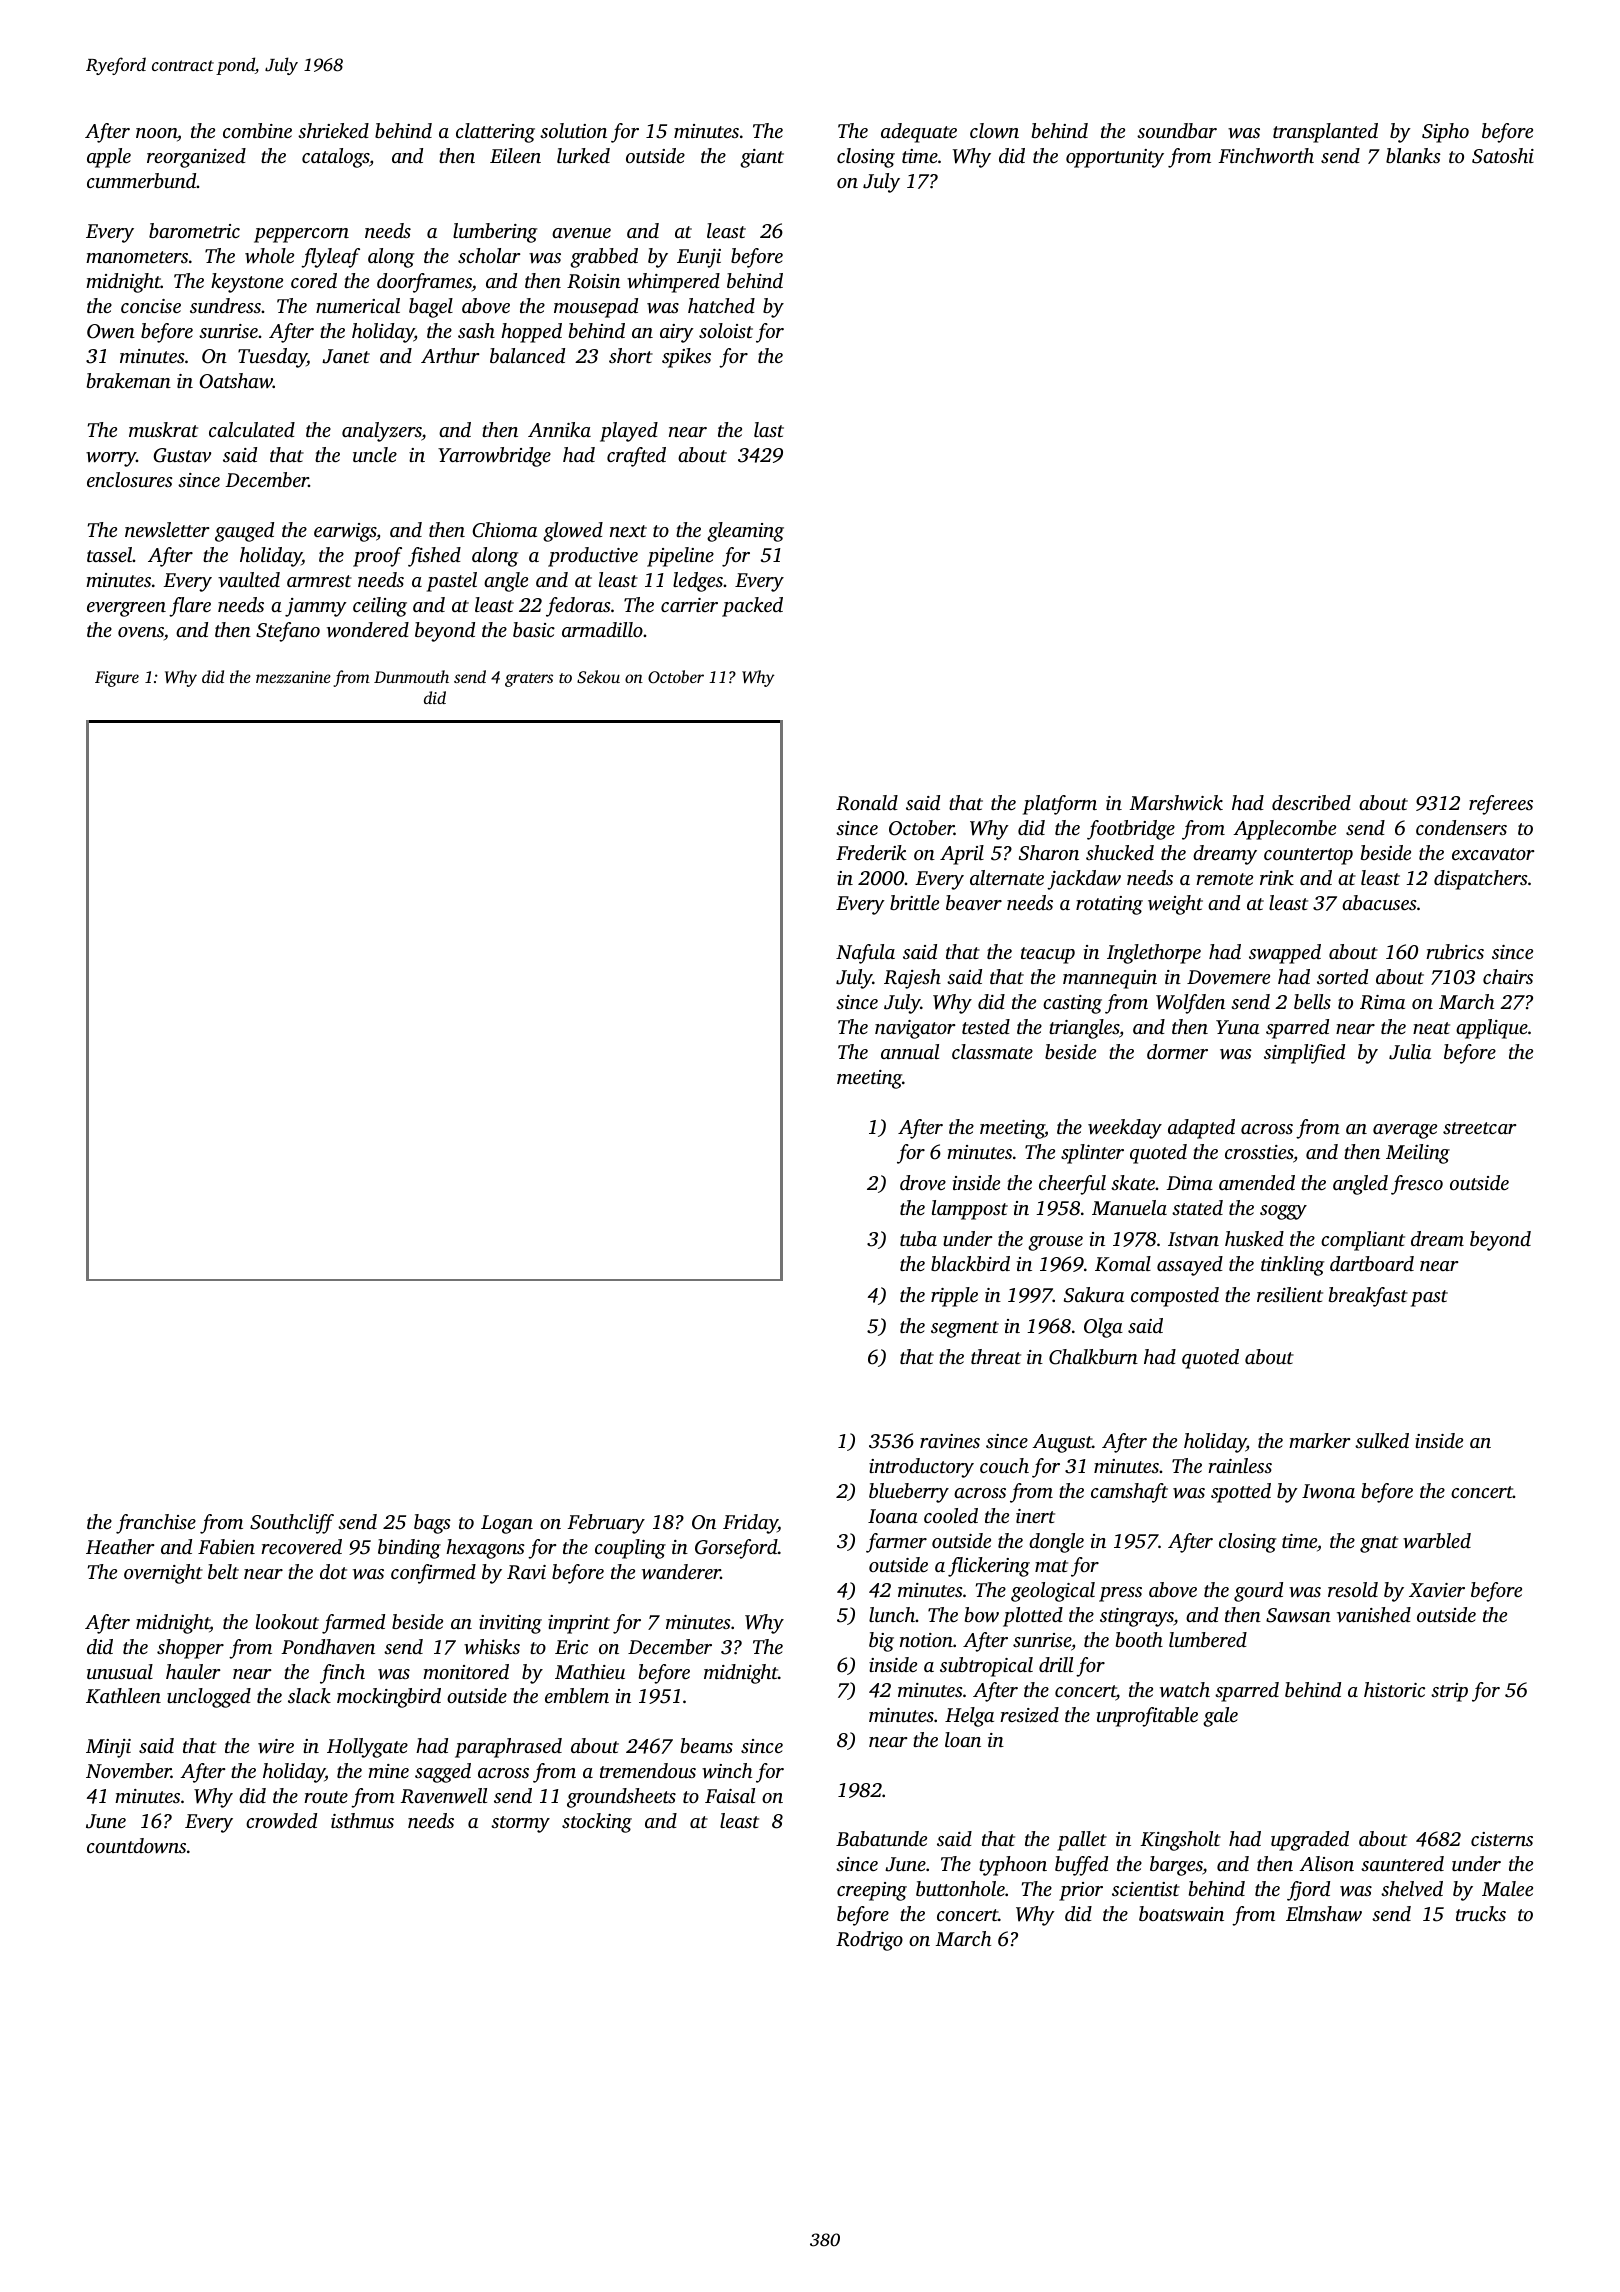 The height and width of the screenshot is (2292, 1620). What do you see at coordinates (269, 255) in the screenshot?
I see `whole` at bounding box center [269, 255].
